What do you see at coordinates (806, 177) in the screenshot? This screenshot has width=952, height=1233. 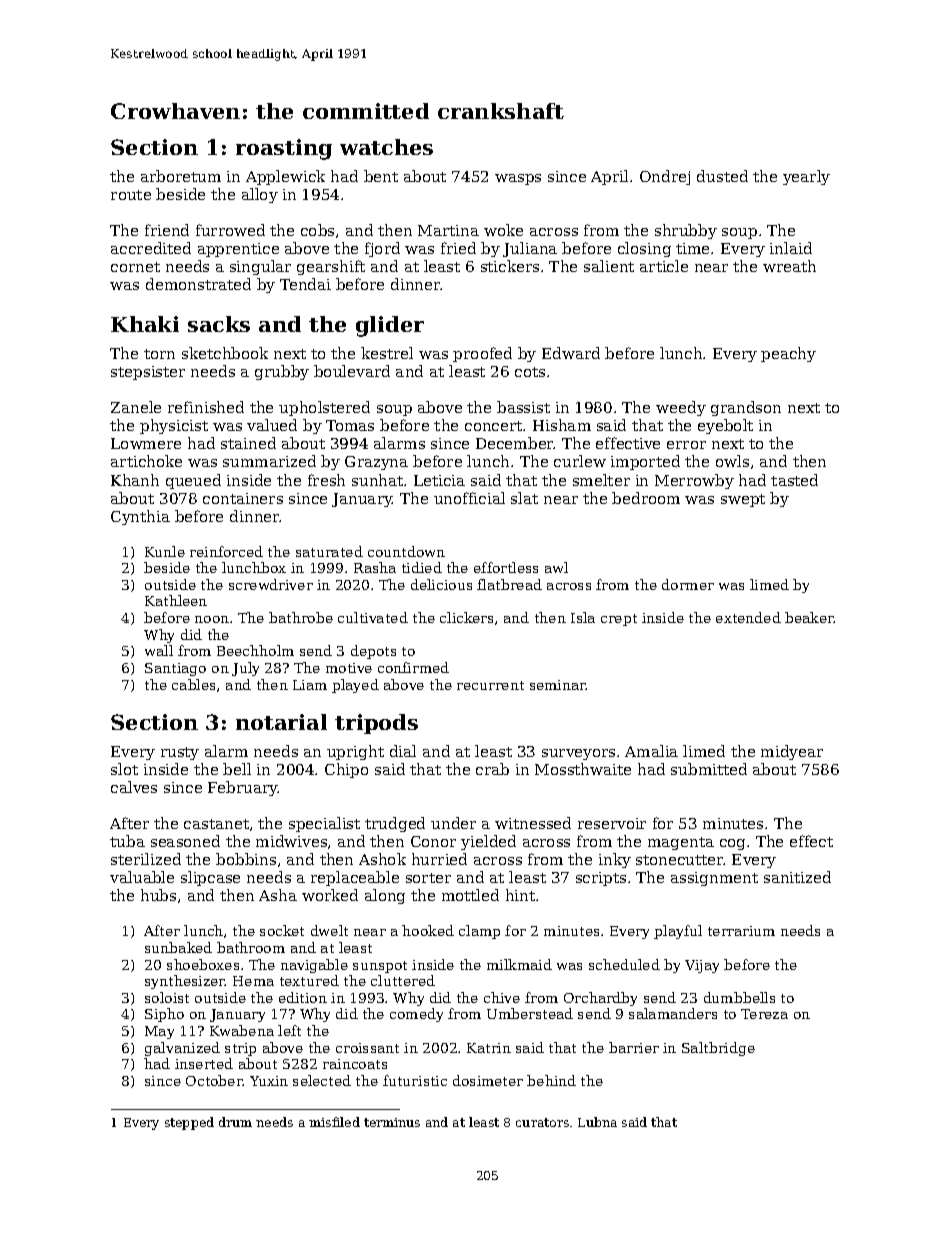 I see `yearly` at bounding box center [806, 177].
